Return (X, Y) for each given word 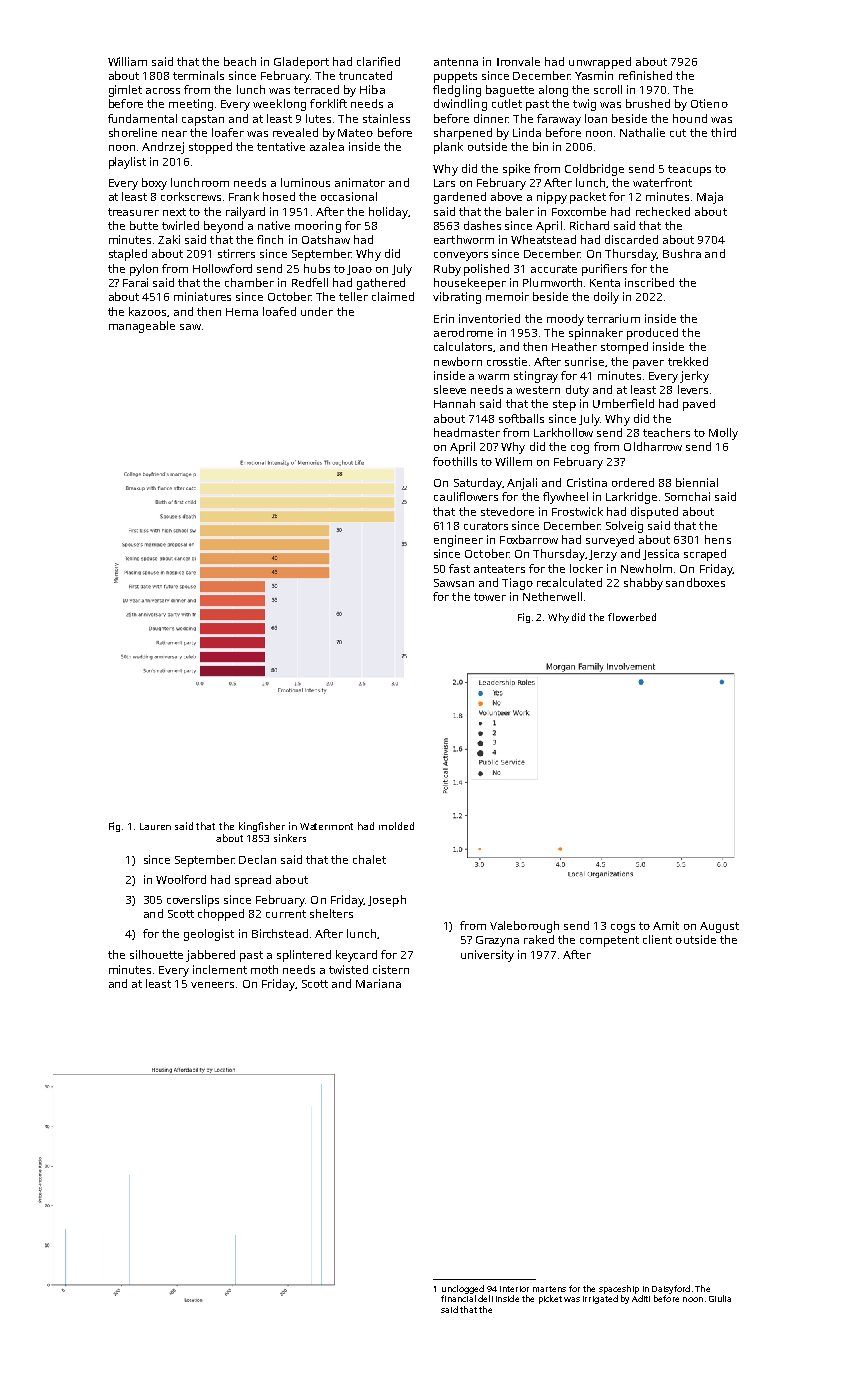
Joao (359, 270)
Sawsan (454, 583)
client (657, 939)
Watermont (326, 826)
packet (588, 198)
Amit (666, 925)
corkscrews (191, 196)
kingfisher (262, 827)
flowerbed (632, 617)
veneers (212, 985)
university (487, 956)
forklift (328, 103)
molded (396, 826)
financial (458, 1298)
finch (270, 239)
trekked (688, 361)
